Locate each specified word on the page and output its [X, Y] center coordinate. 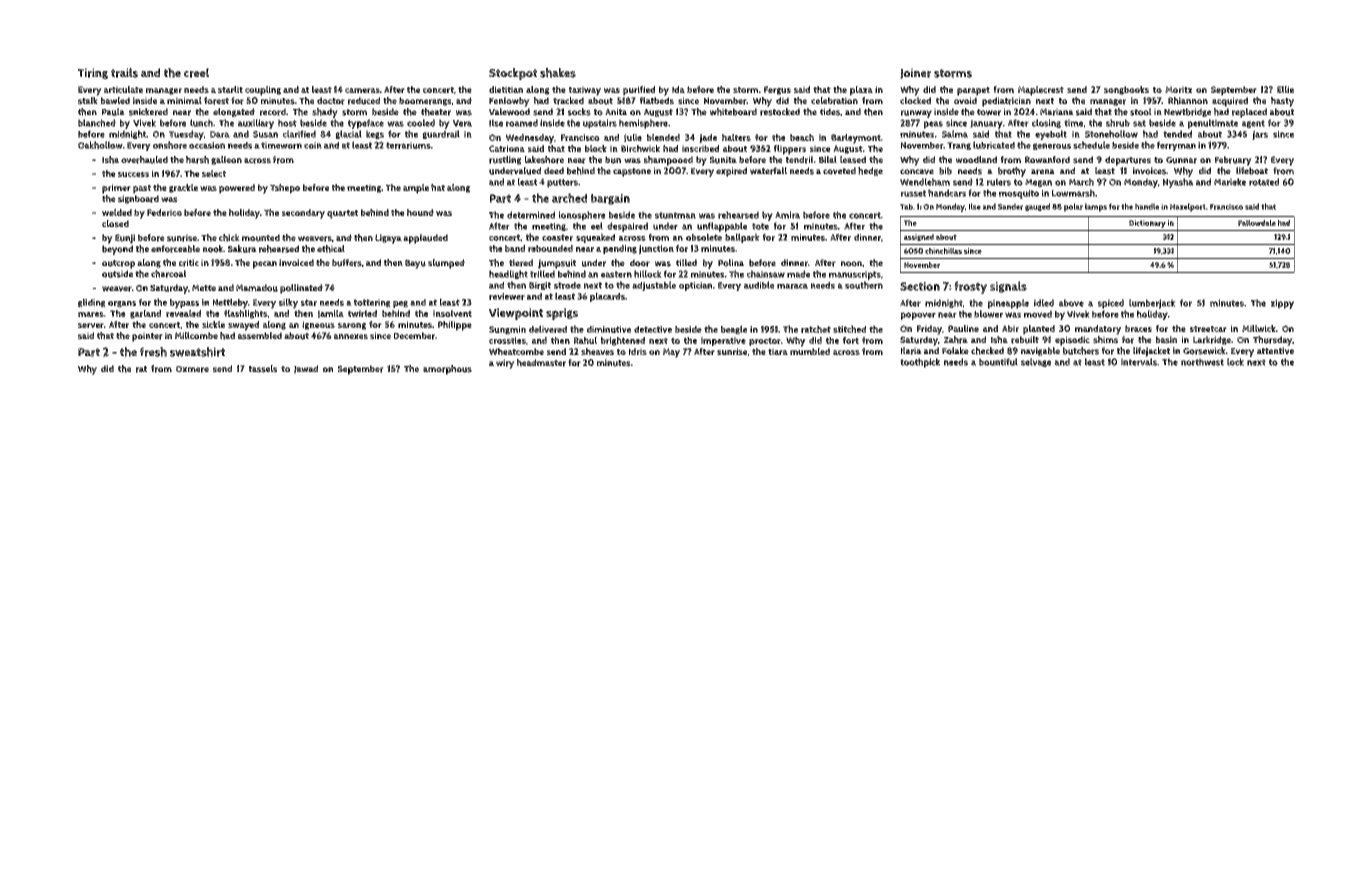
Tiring [93, 73]
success [133, 174]
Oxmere [192, 369]
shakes [558, 73]
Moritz [1178, 89]
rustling [505, 160]
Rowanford [1047, 160]
